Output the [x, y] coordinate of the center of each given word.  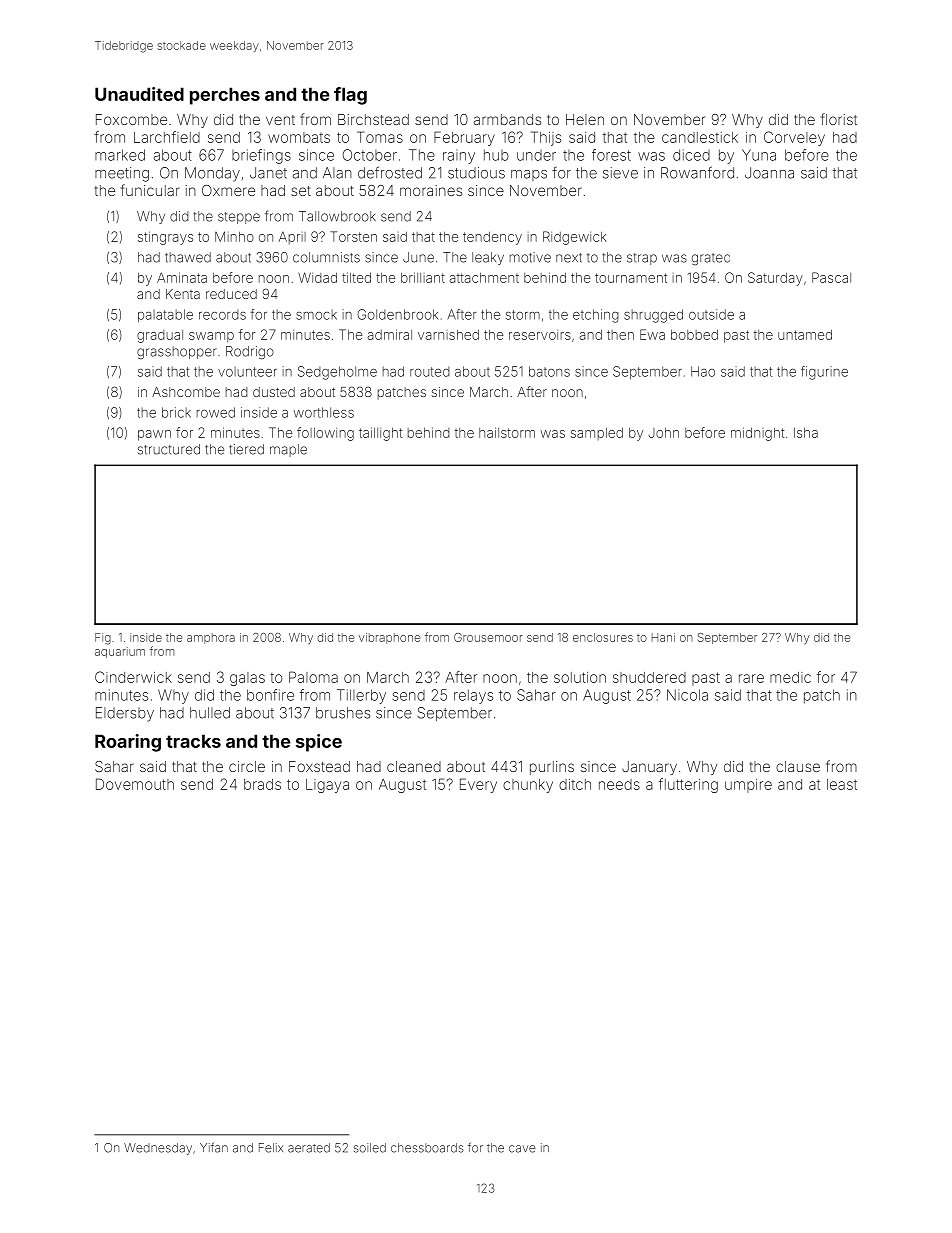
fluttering [688, 785]
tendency [492, 238]
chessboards [427, 1148]
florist [839, 119]
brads [262, 784]
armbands [507, 119]
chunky [528, 786]
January [649, 768]
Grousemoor [488, 637]
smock [316, 315]
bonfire [270, 695]
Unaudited [139, 94]
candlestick [700, 137]
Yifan [214, 1147]
